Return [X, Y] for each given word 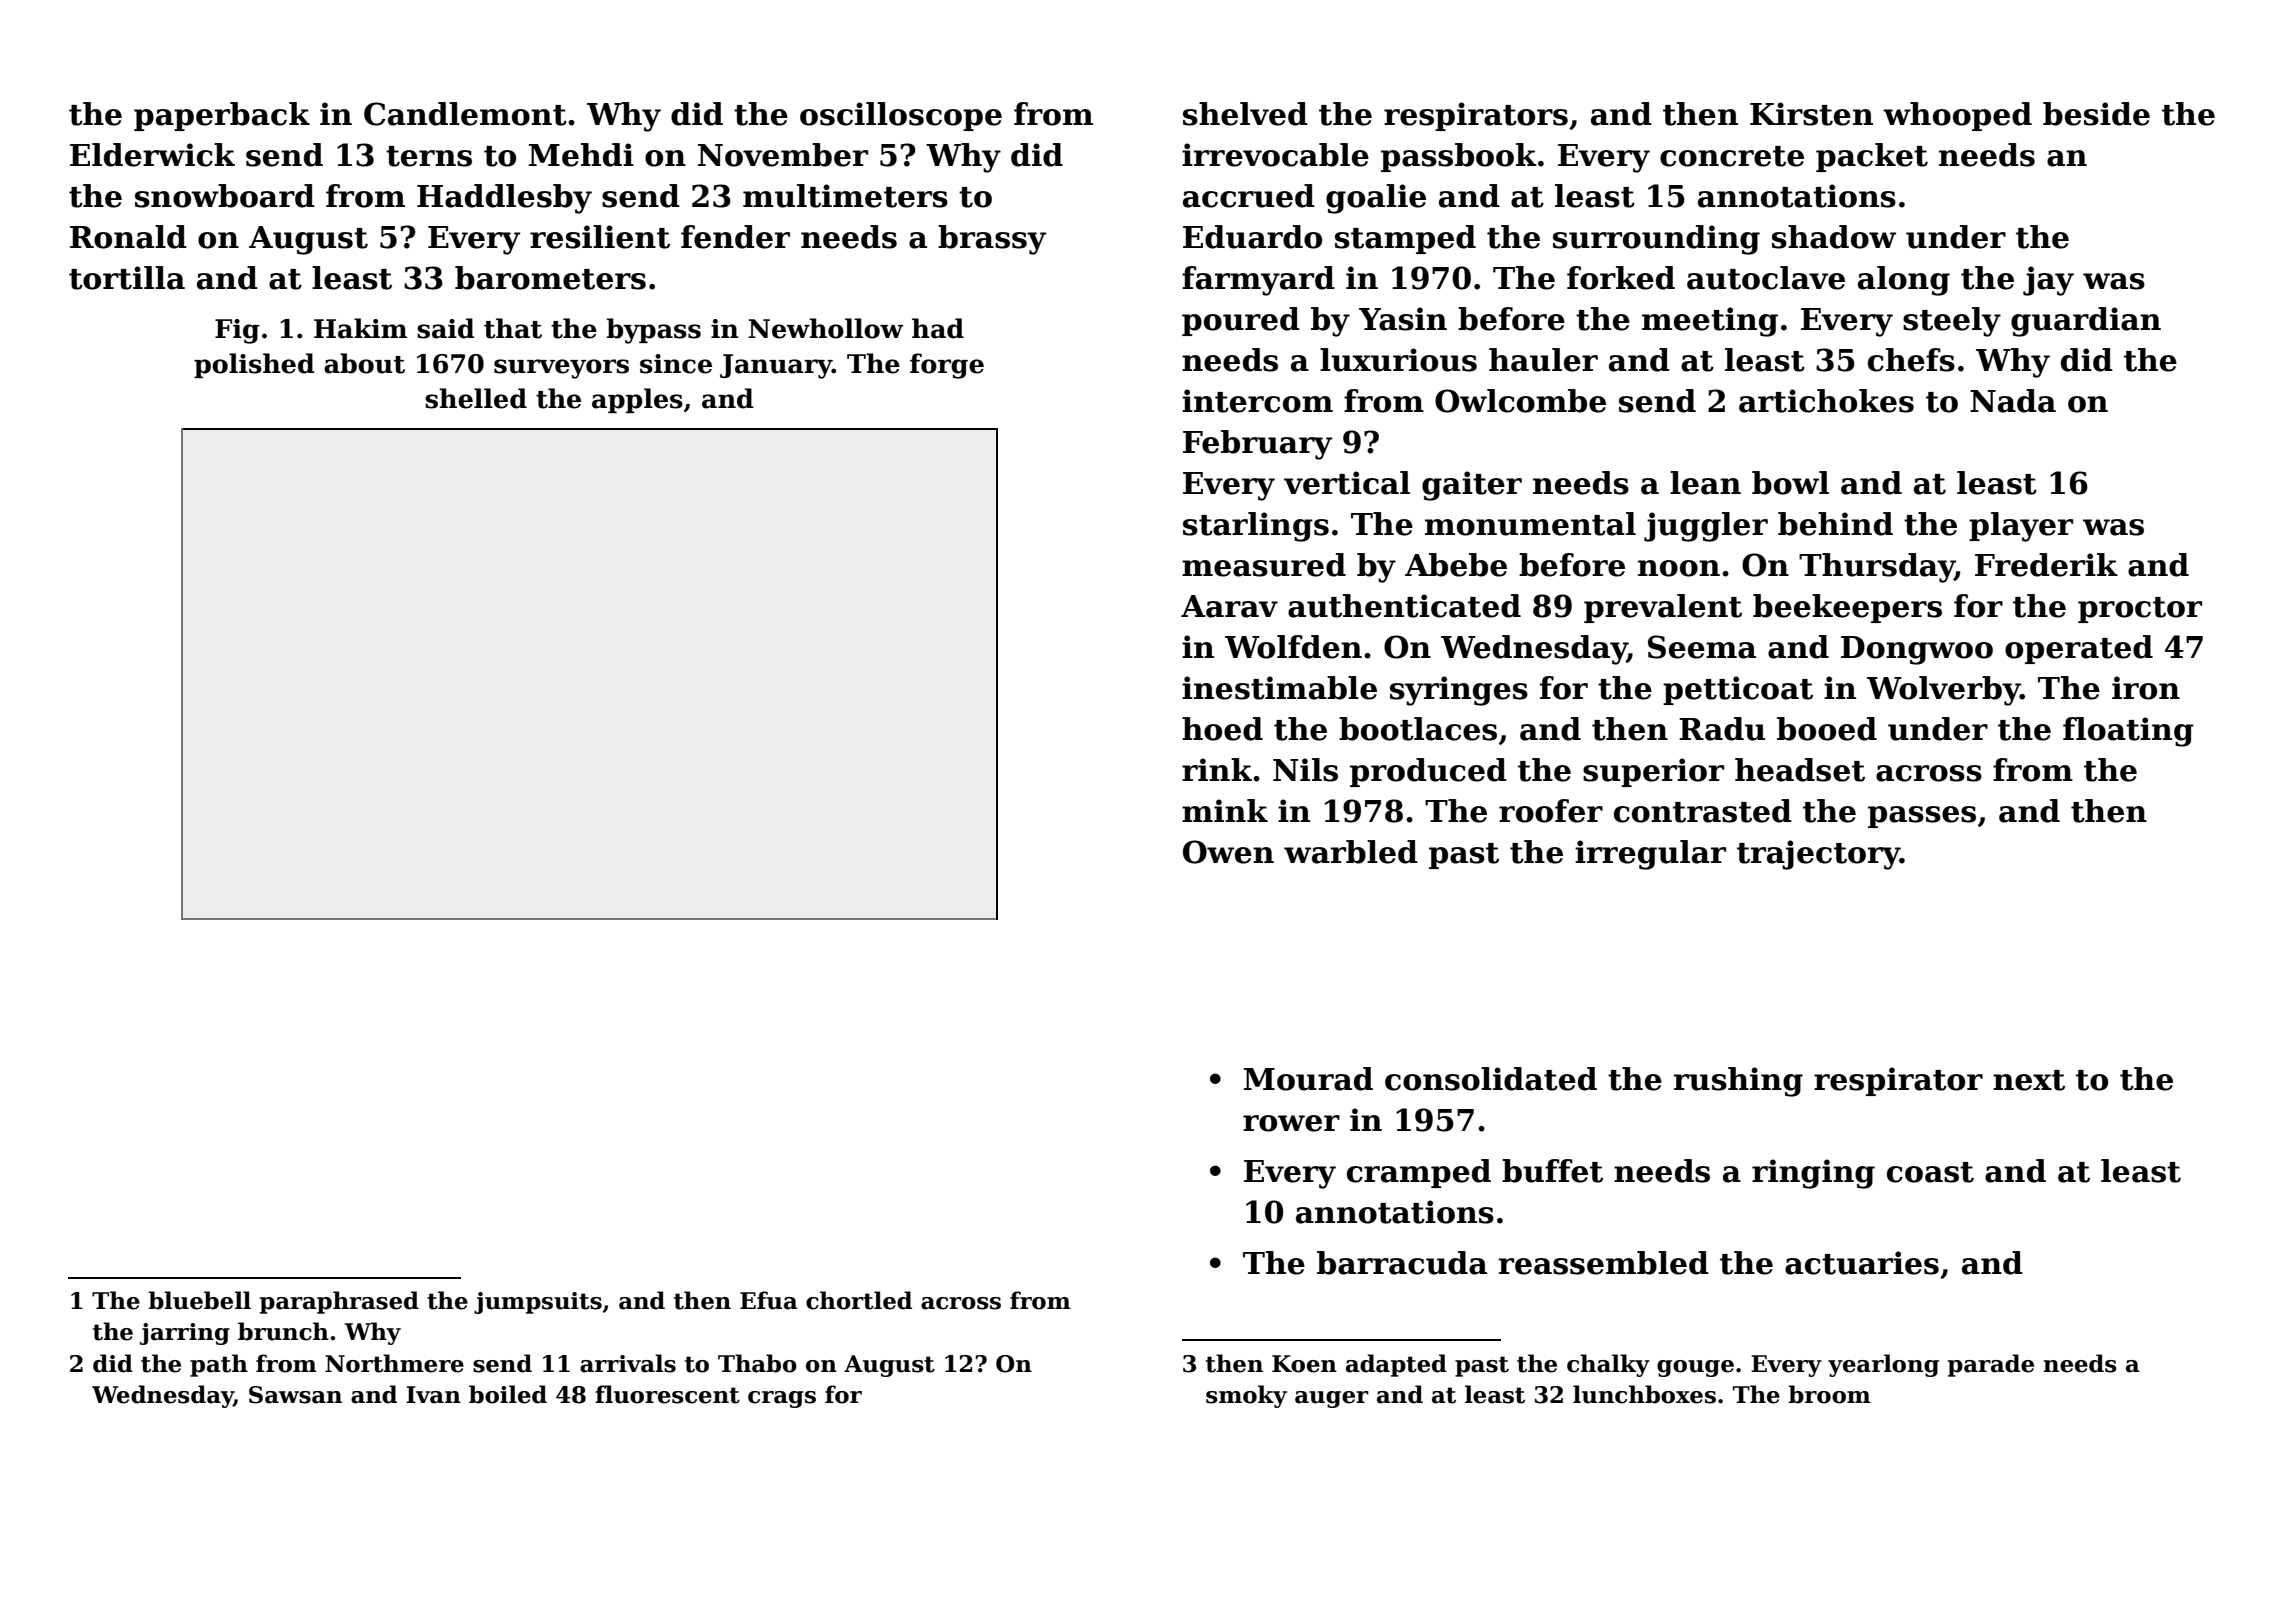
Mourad [1308, 1079]
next [2029, 1080]
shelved [1245, 114]
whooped [1957, 116]
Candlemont [465, 114]
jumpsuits [538, 1303]
